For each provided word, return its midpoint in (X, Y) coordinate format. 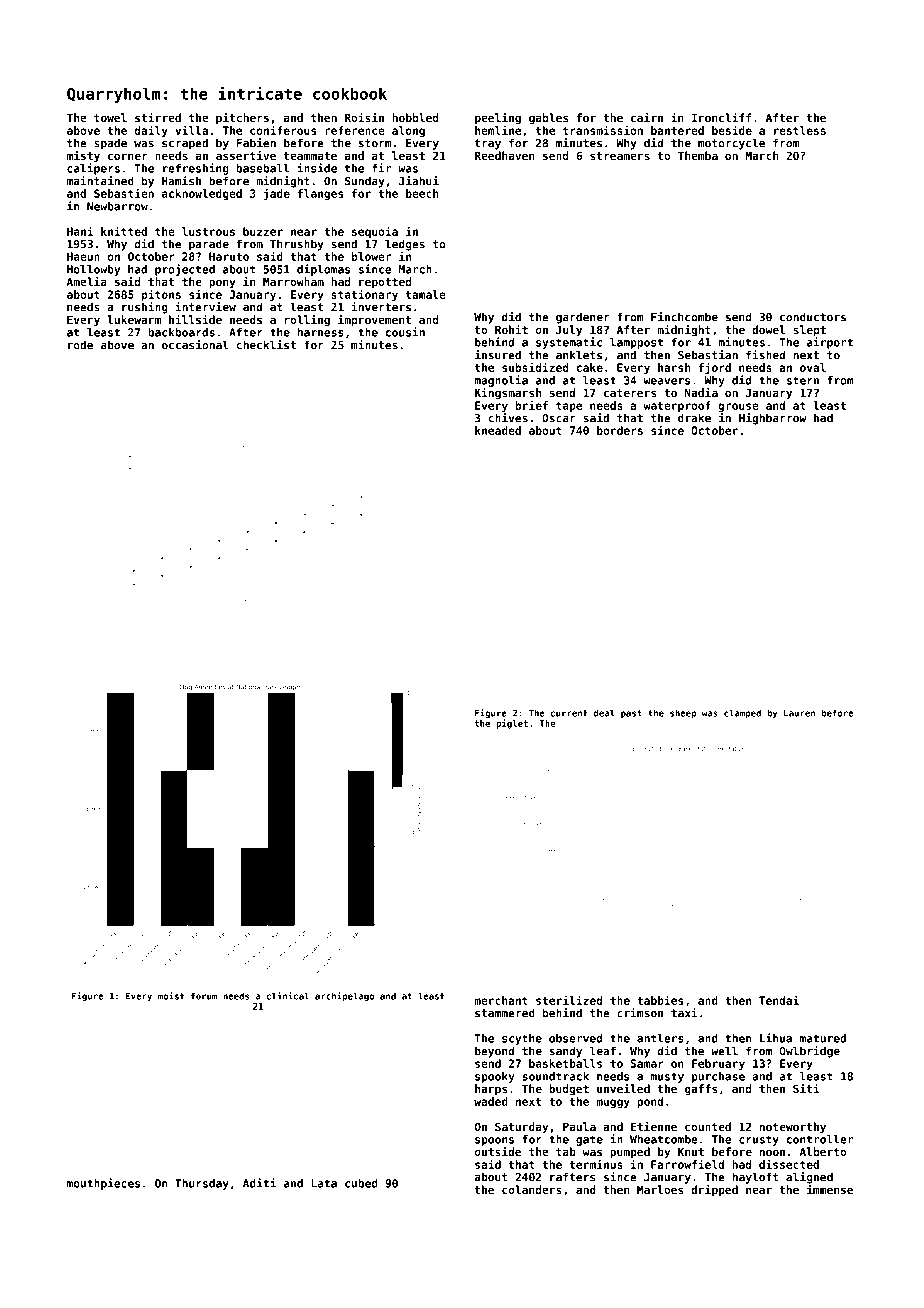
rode (80, 345)
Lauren (799, 713)
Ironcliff (721, 117)
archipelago (344, 997)
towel (110, 117)
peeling (498, 119)
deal (604, 713)
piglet (512, 724)
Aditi (259, 1183)
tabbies (660, 1000)
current (569, 713)
